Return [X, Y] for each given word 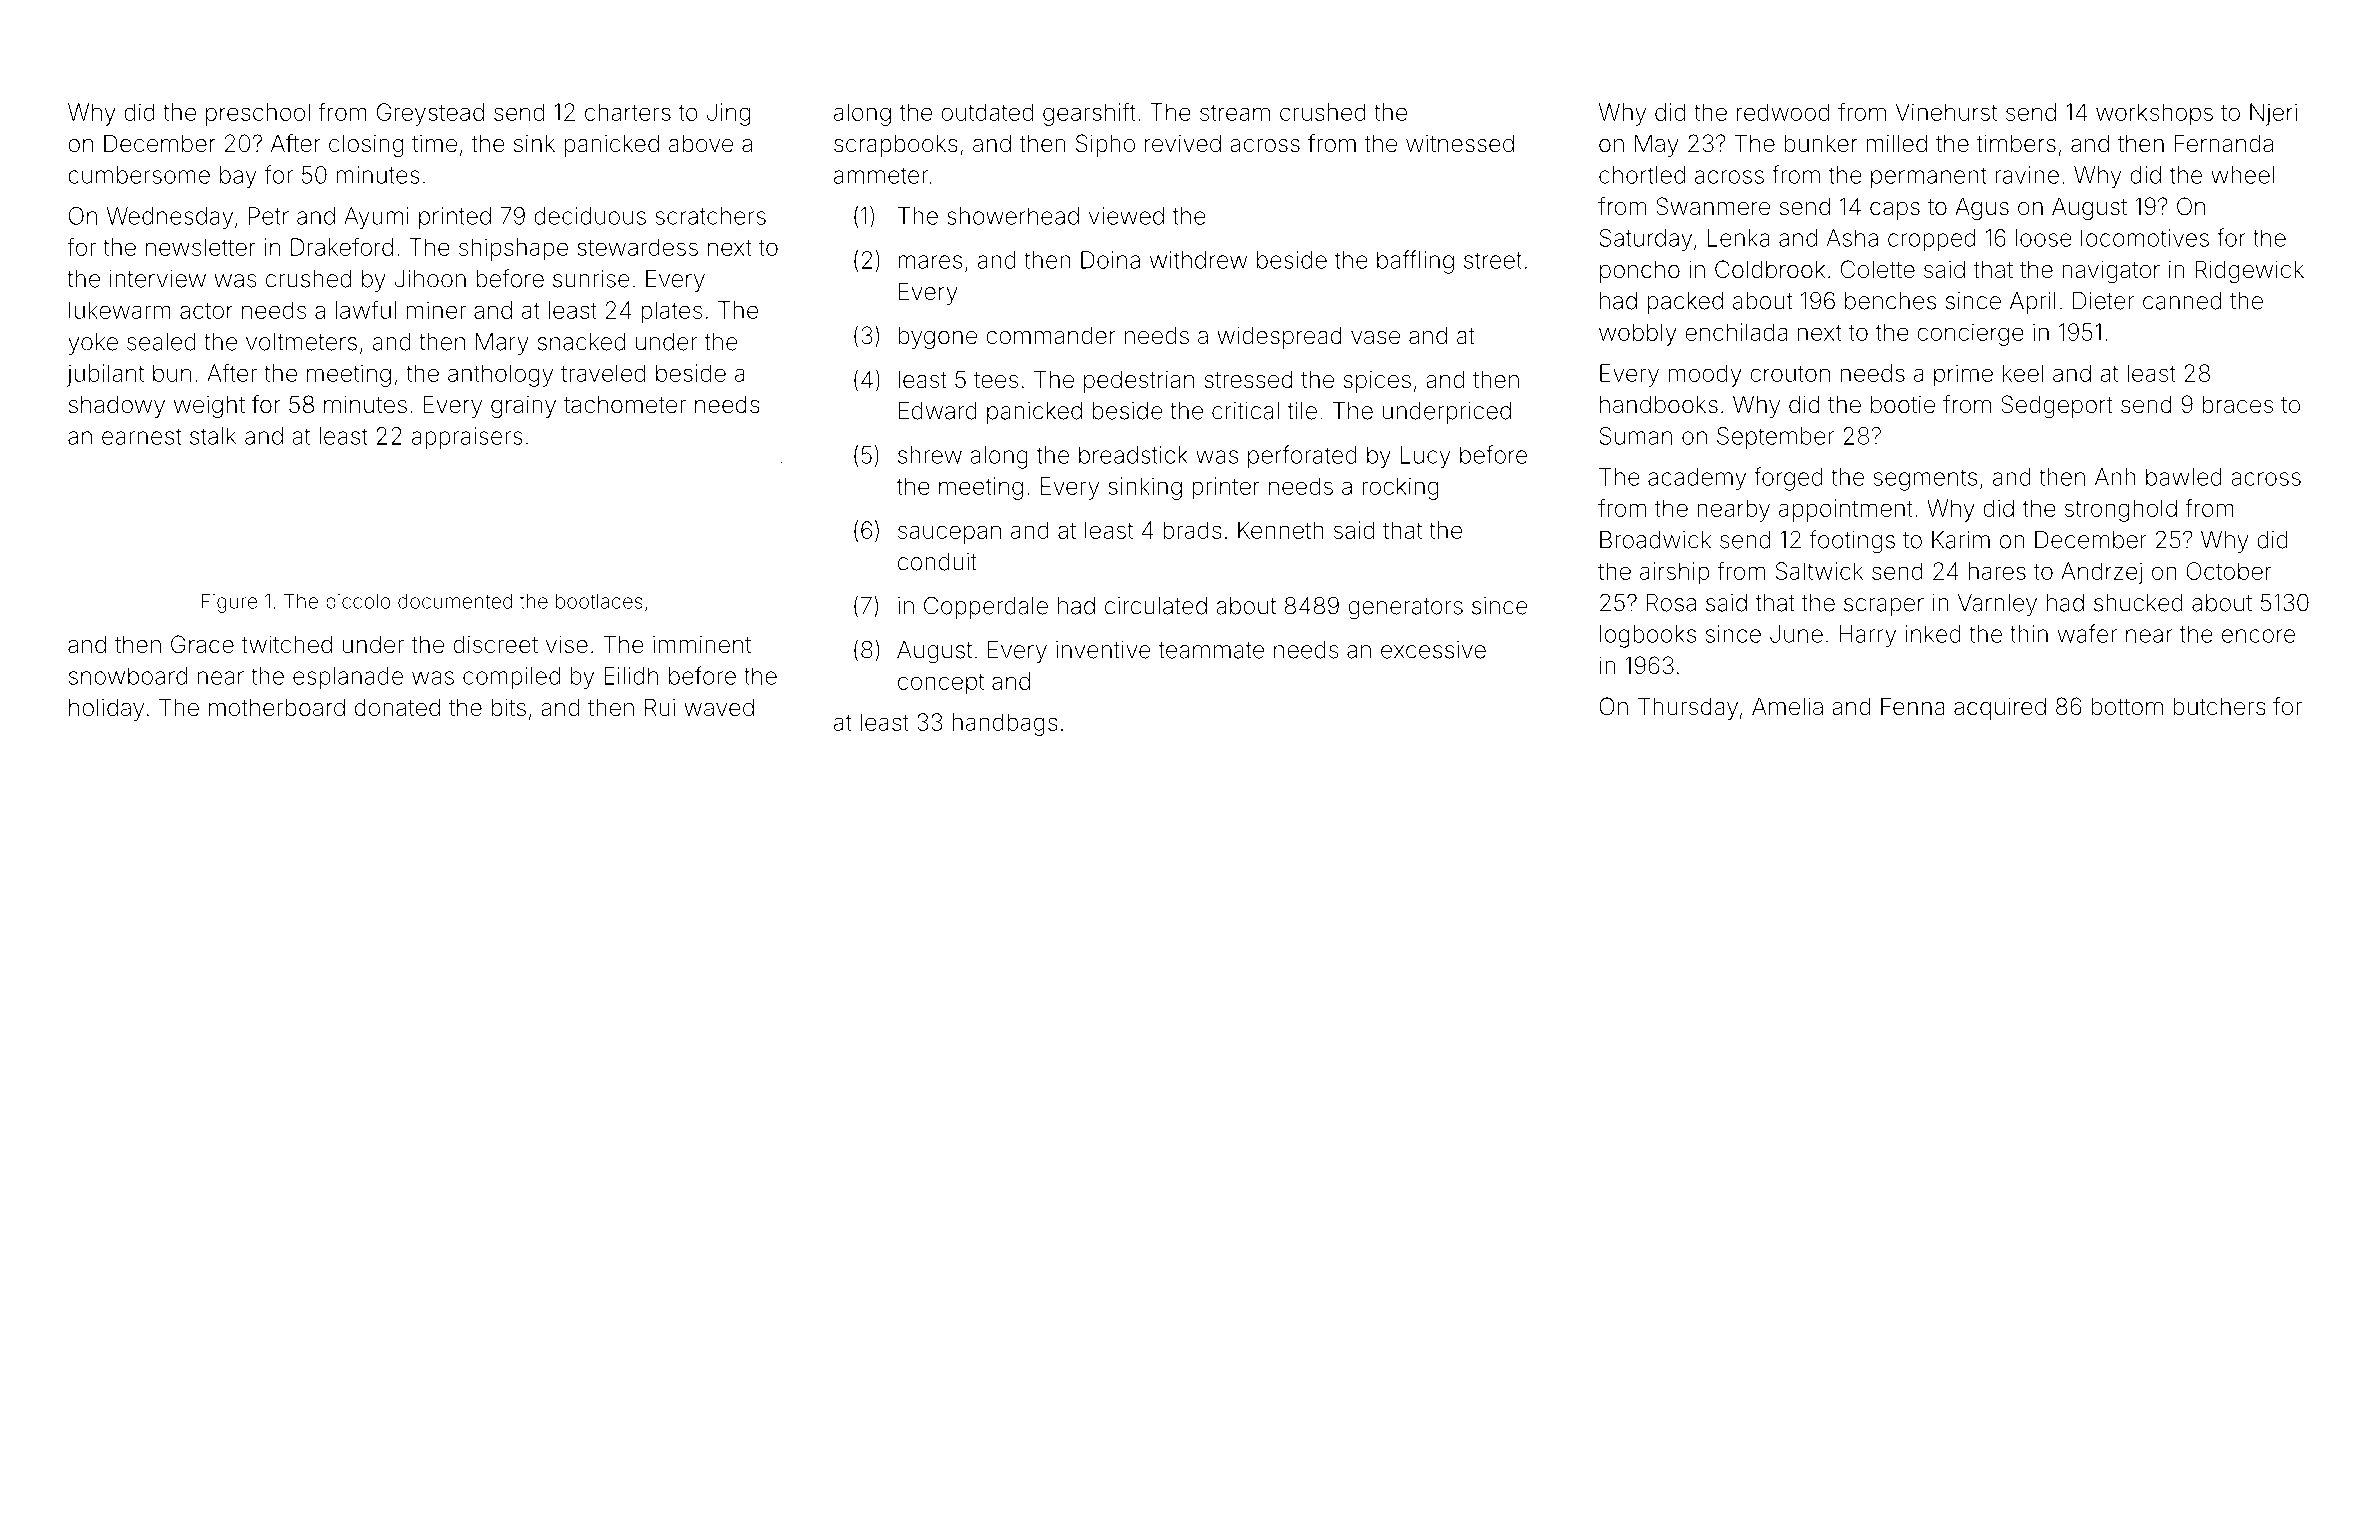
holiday [106, 709]
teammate [1211, 650]
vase [1375, 338]
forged [1788, 479]
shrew [930, 455]
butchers [2219, 706]
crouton [1790, 373]
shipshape [513, 249]
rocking [1400, 488]
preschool [258, 114]
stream [1235, 113]
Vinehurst [1946, 112]
